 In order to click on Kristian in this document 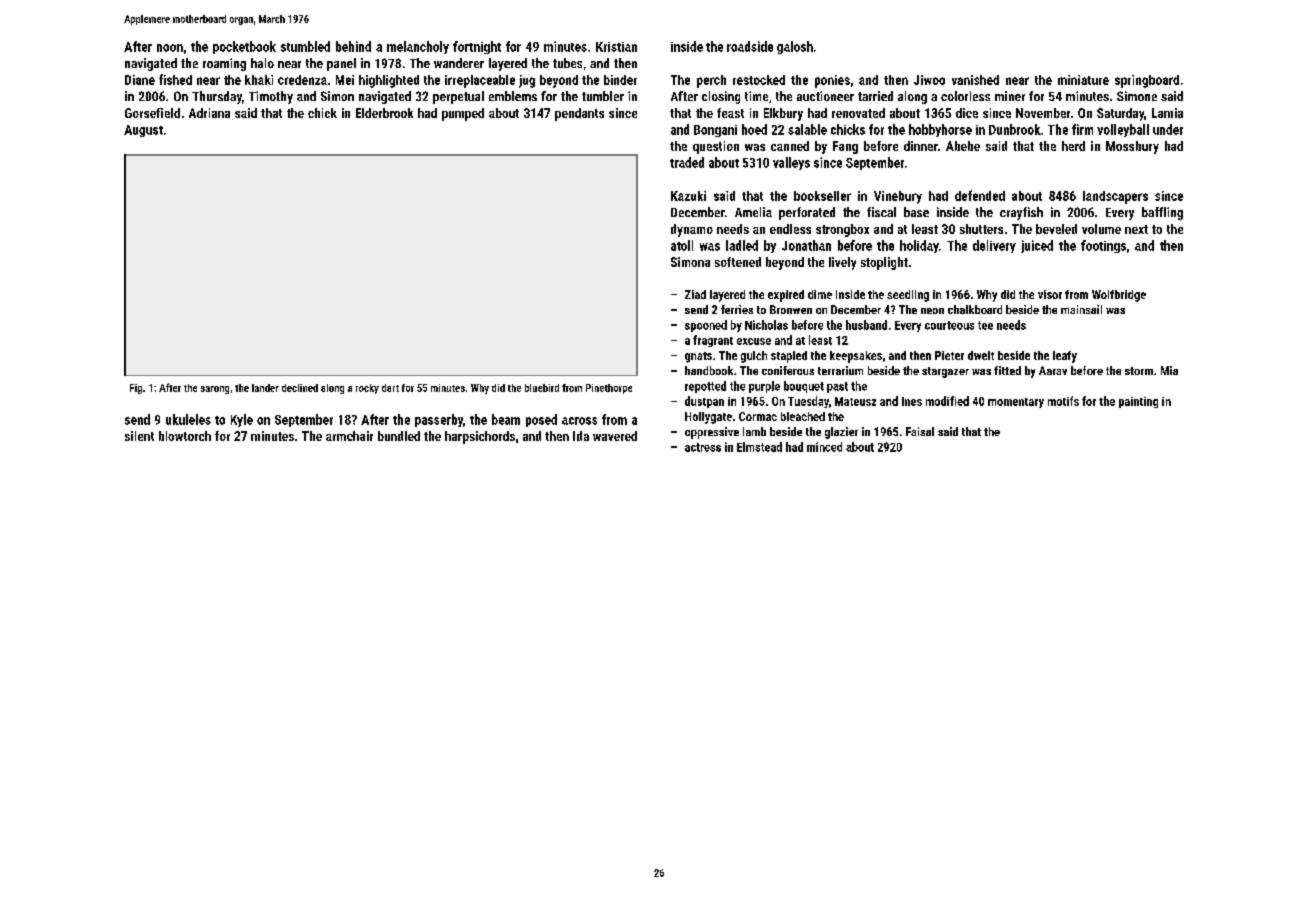, I will do `click(616, 47)`.
